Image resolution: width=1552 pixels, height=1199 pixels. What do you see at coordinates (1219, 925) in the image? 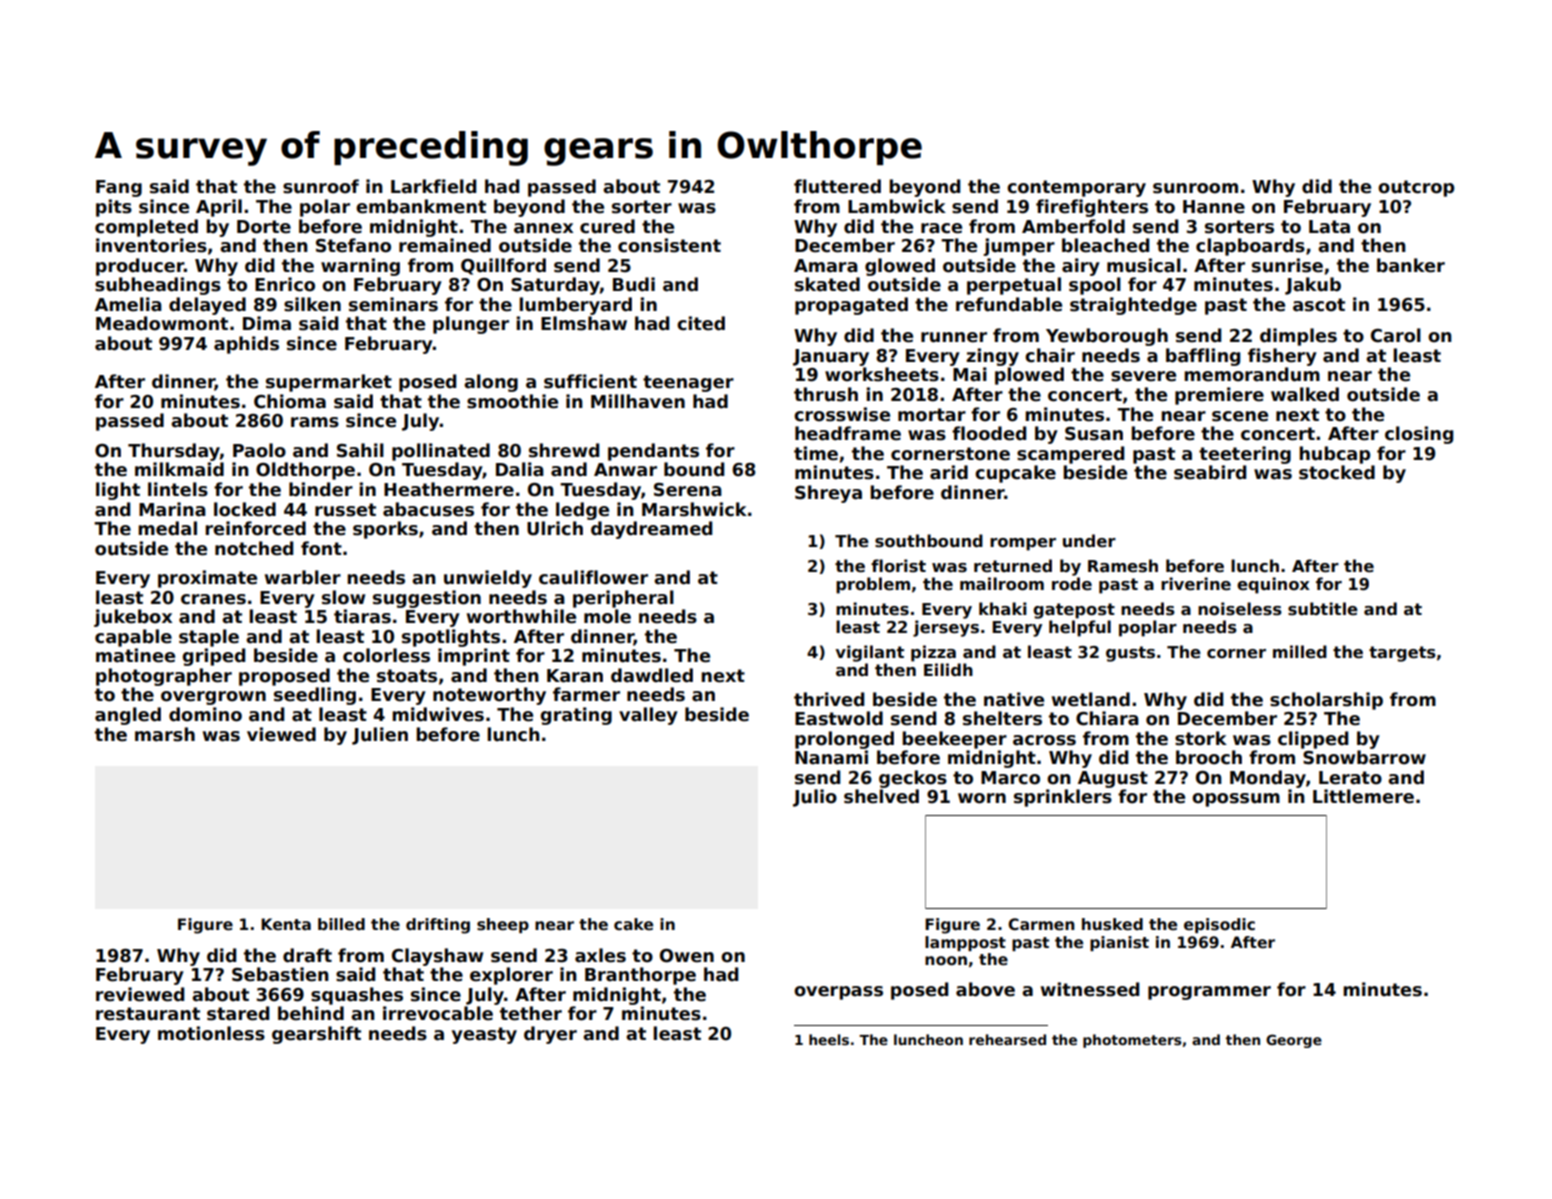
I see `episodic` at bounding box center [1219, 925].
